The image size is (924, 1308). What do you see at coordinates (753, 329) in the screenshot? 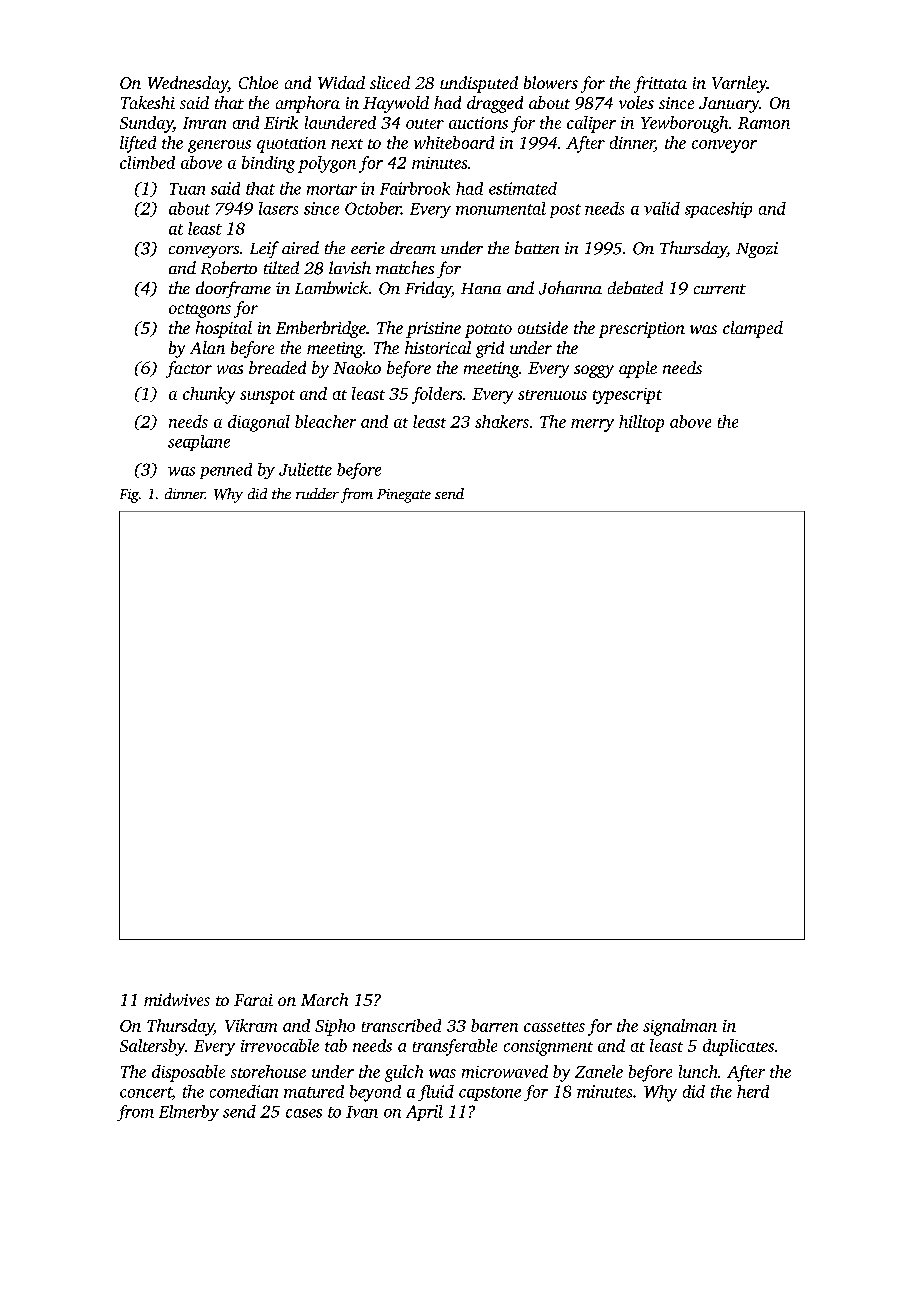
I see `clamped` at bounding box center [753, 329].
